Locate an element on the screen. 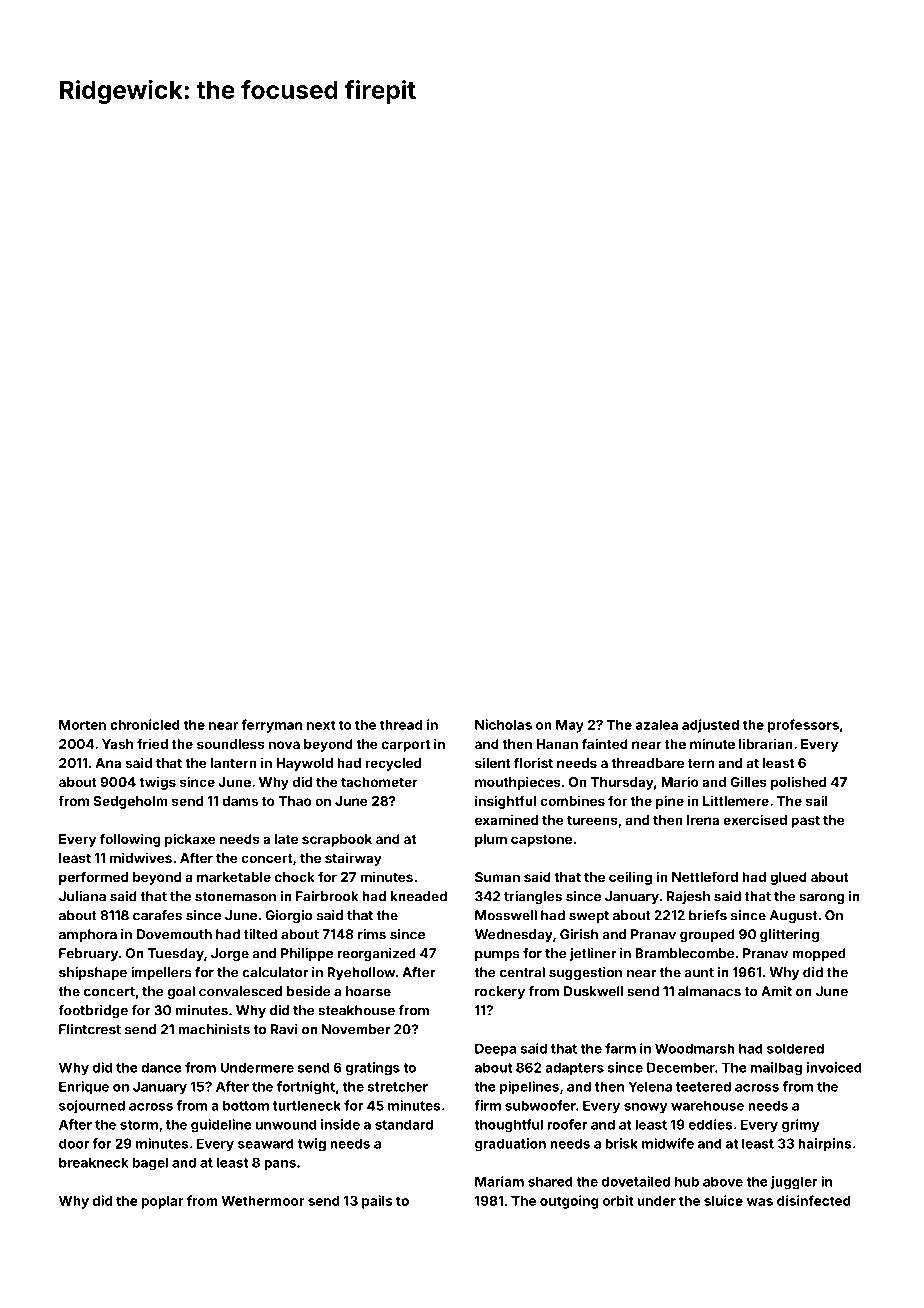  thoughtful is located at coordinates (508, 1126).
